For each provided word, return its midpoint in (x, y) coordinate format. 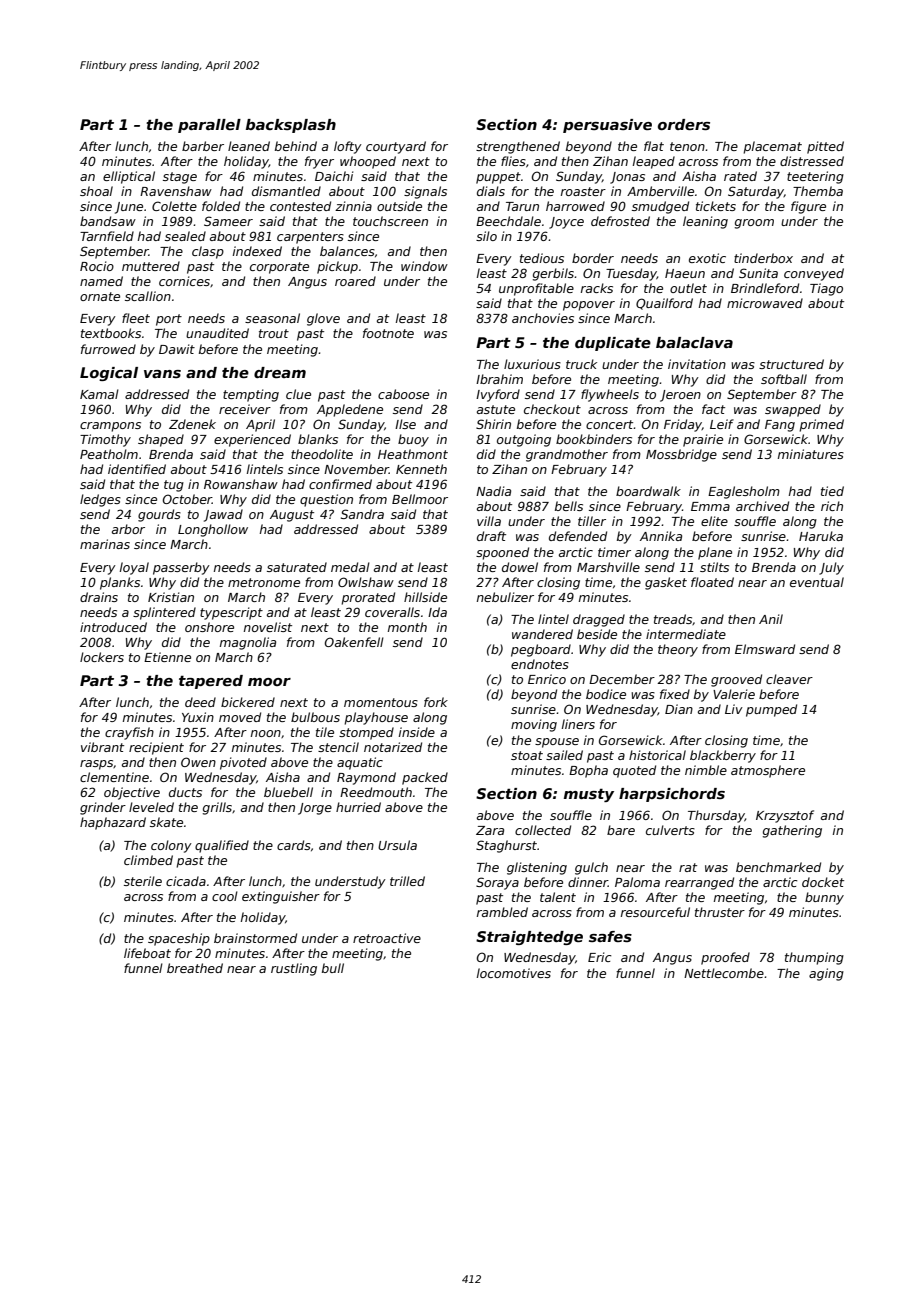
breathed (195, 968)
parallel (209, 126)
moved (240, 717)
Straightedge (529, 938)
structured (791, 364)
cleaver (789, 679)
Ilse (405, 424)
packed (425, 778)
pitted (825, 147)
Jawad (223, 515)
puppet (498, 178)
